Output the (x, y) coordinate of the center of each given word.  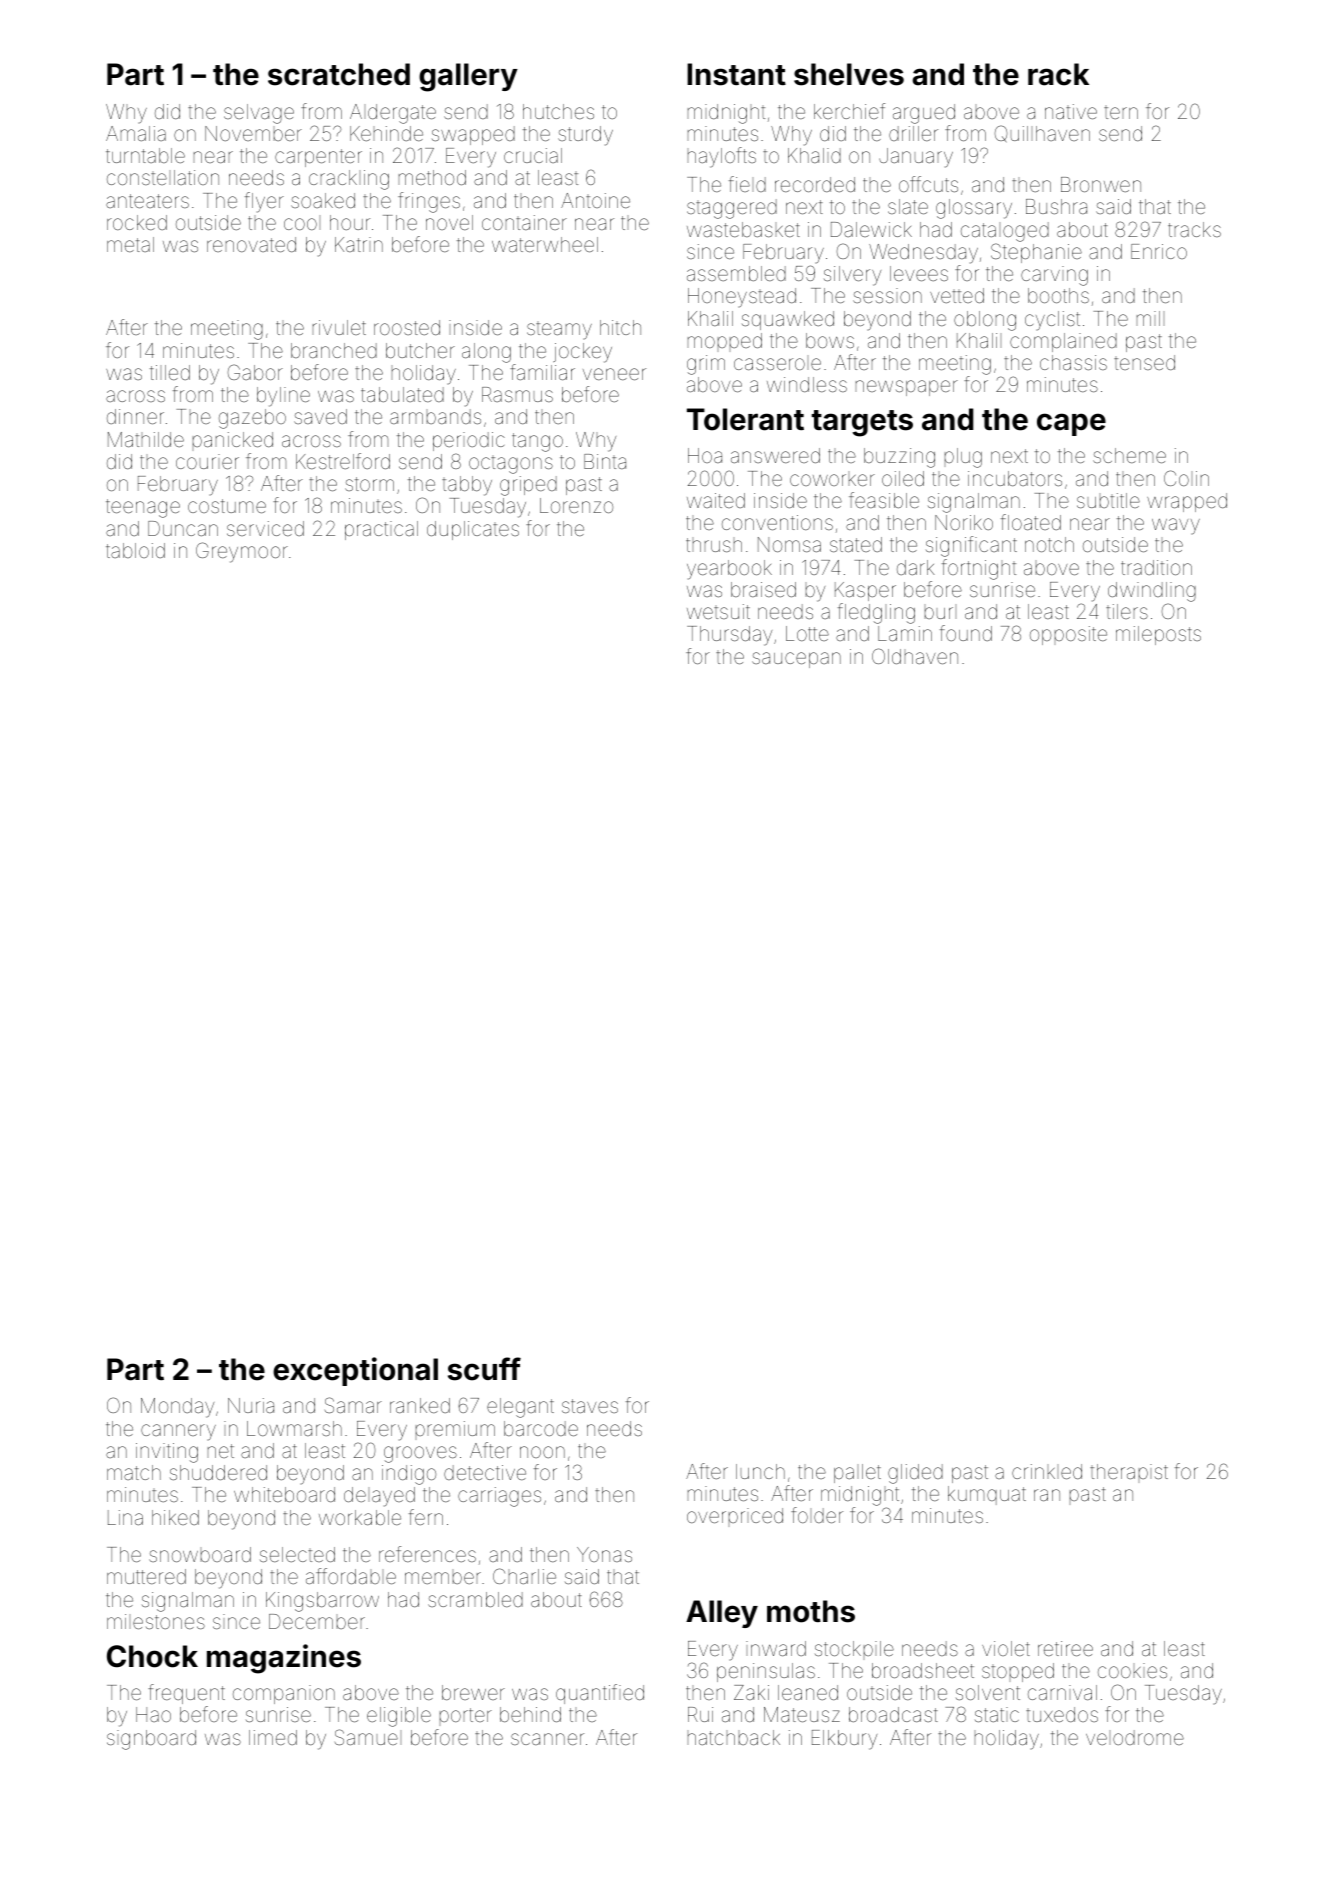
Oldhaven (915, 656)
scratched (339, 74)
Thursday (729, 636)
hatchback (734, 1737)
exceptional (355, 1371)
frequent (186, 1694)
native (1071, 111)
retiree (1065, 1648)
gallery (468, 77)
